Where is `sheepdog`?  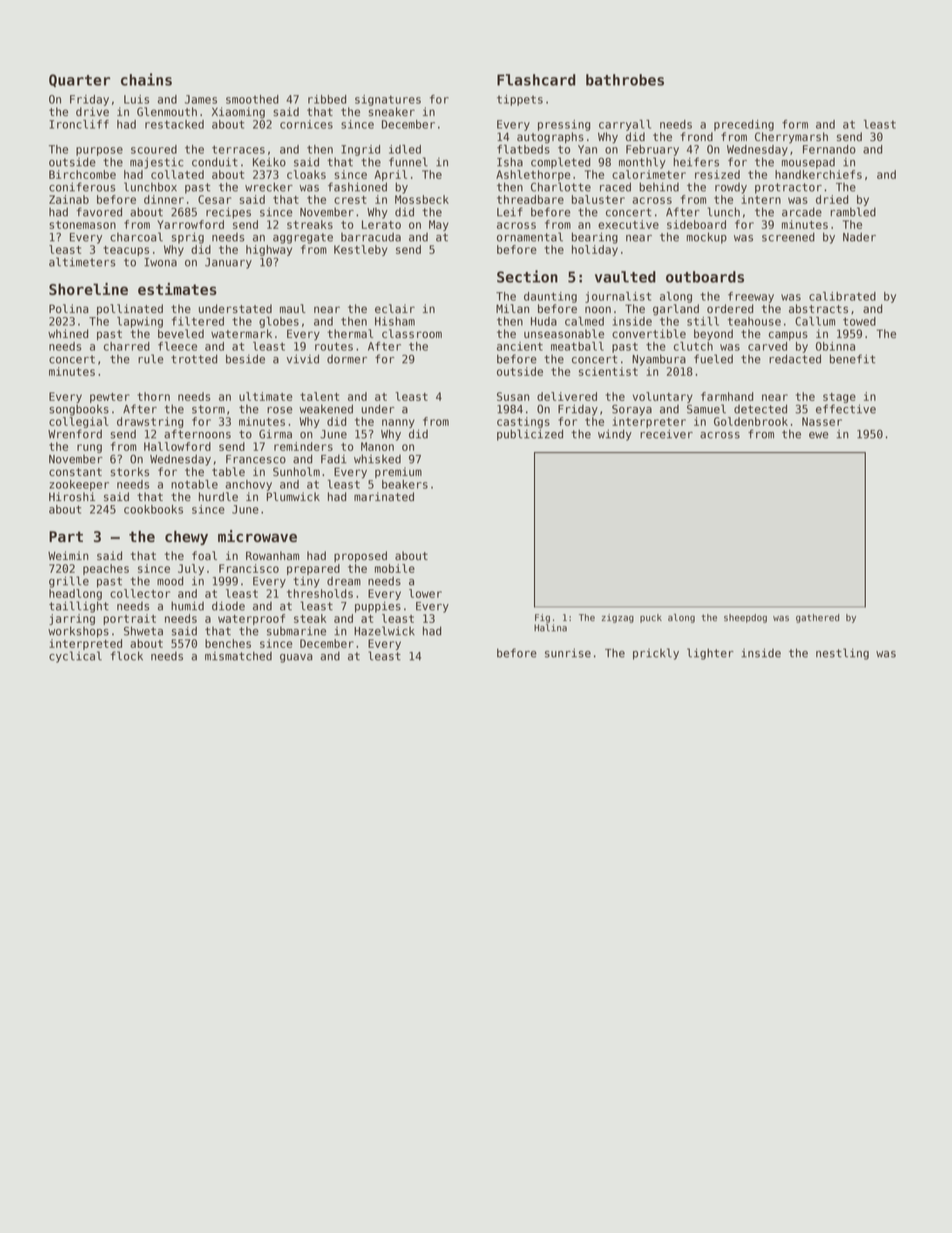 sheepdog is located at coordinates (745, 618).
